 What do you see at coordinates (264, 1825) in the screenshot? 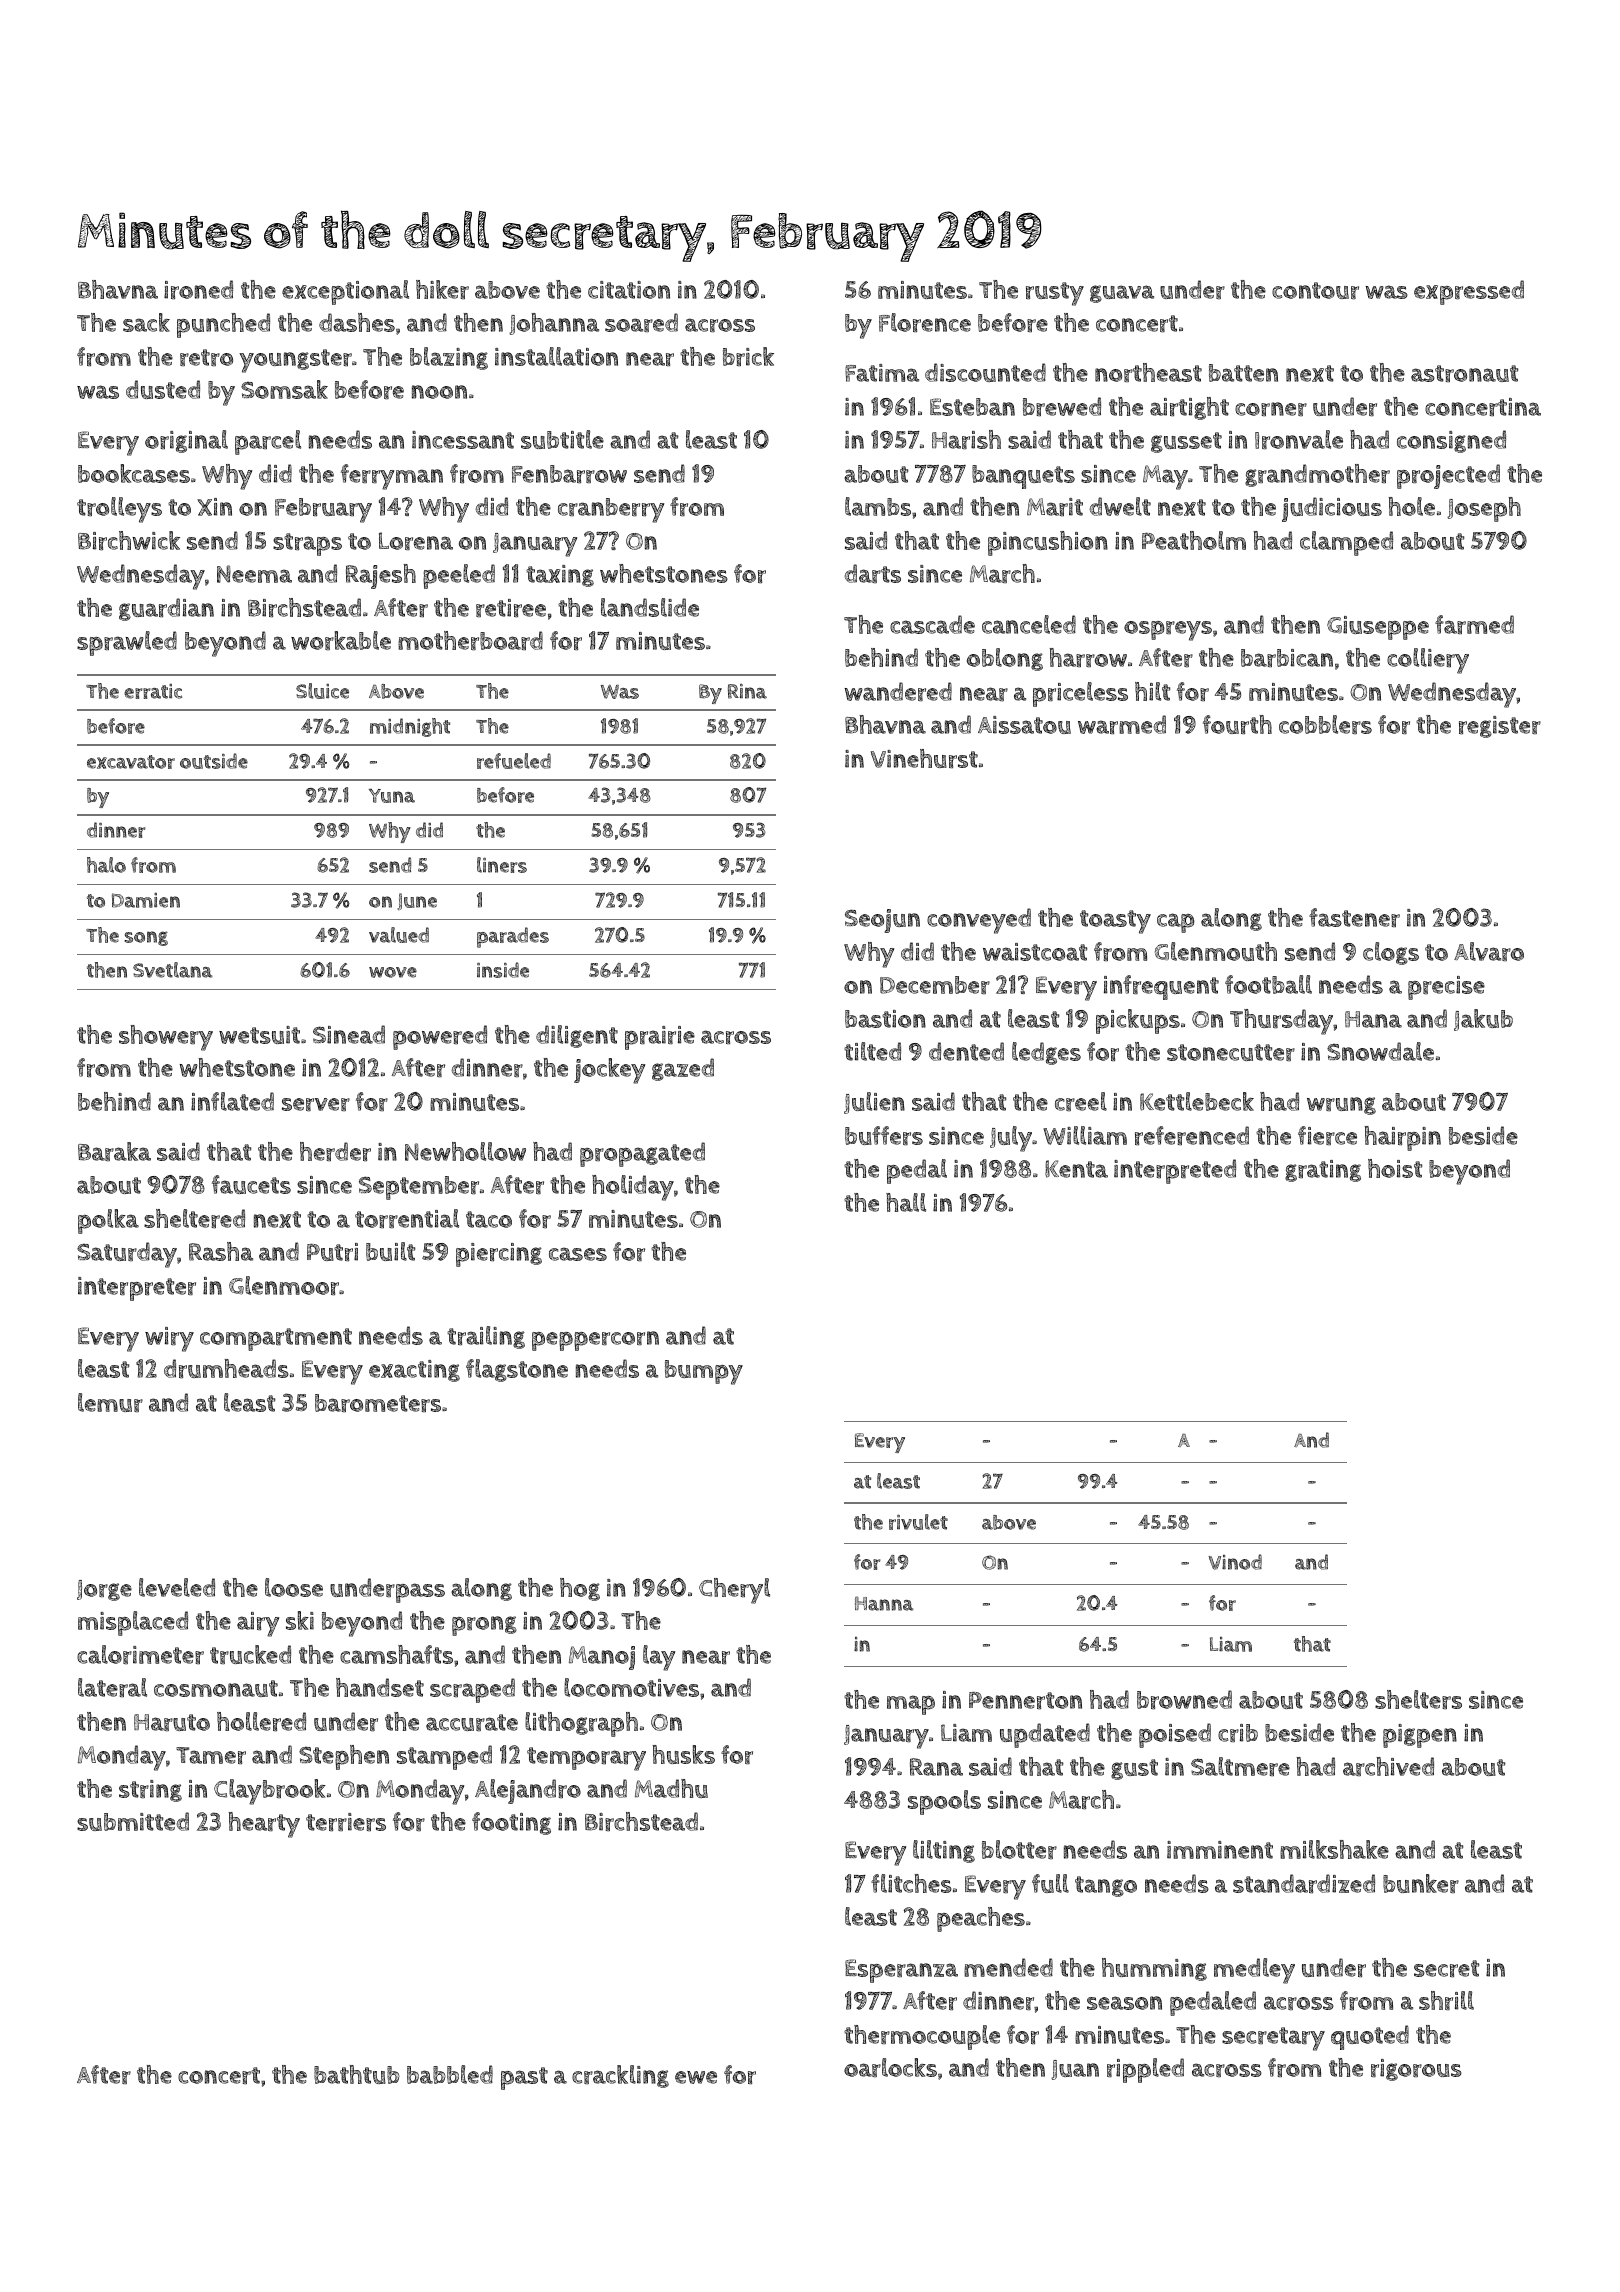
I see `hearty` at bounding box center [264, 1825].
